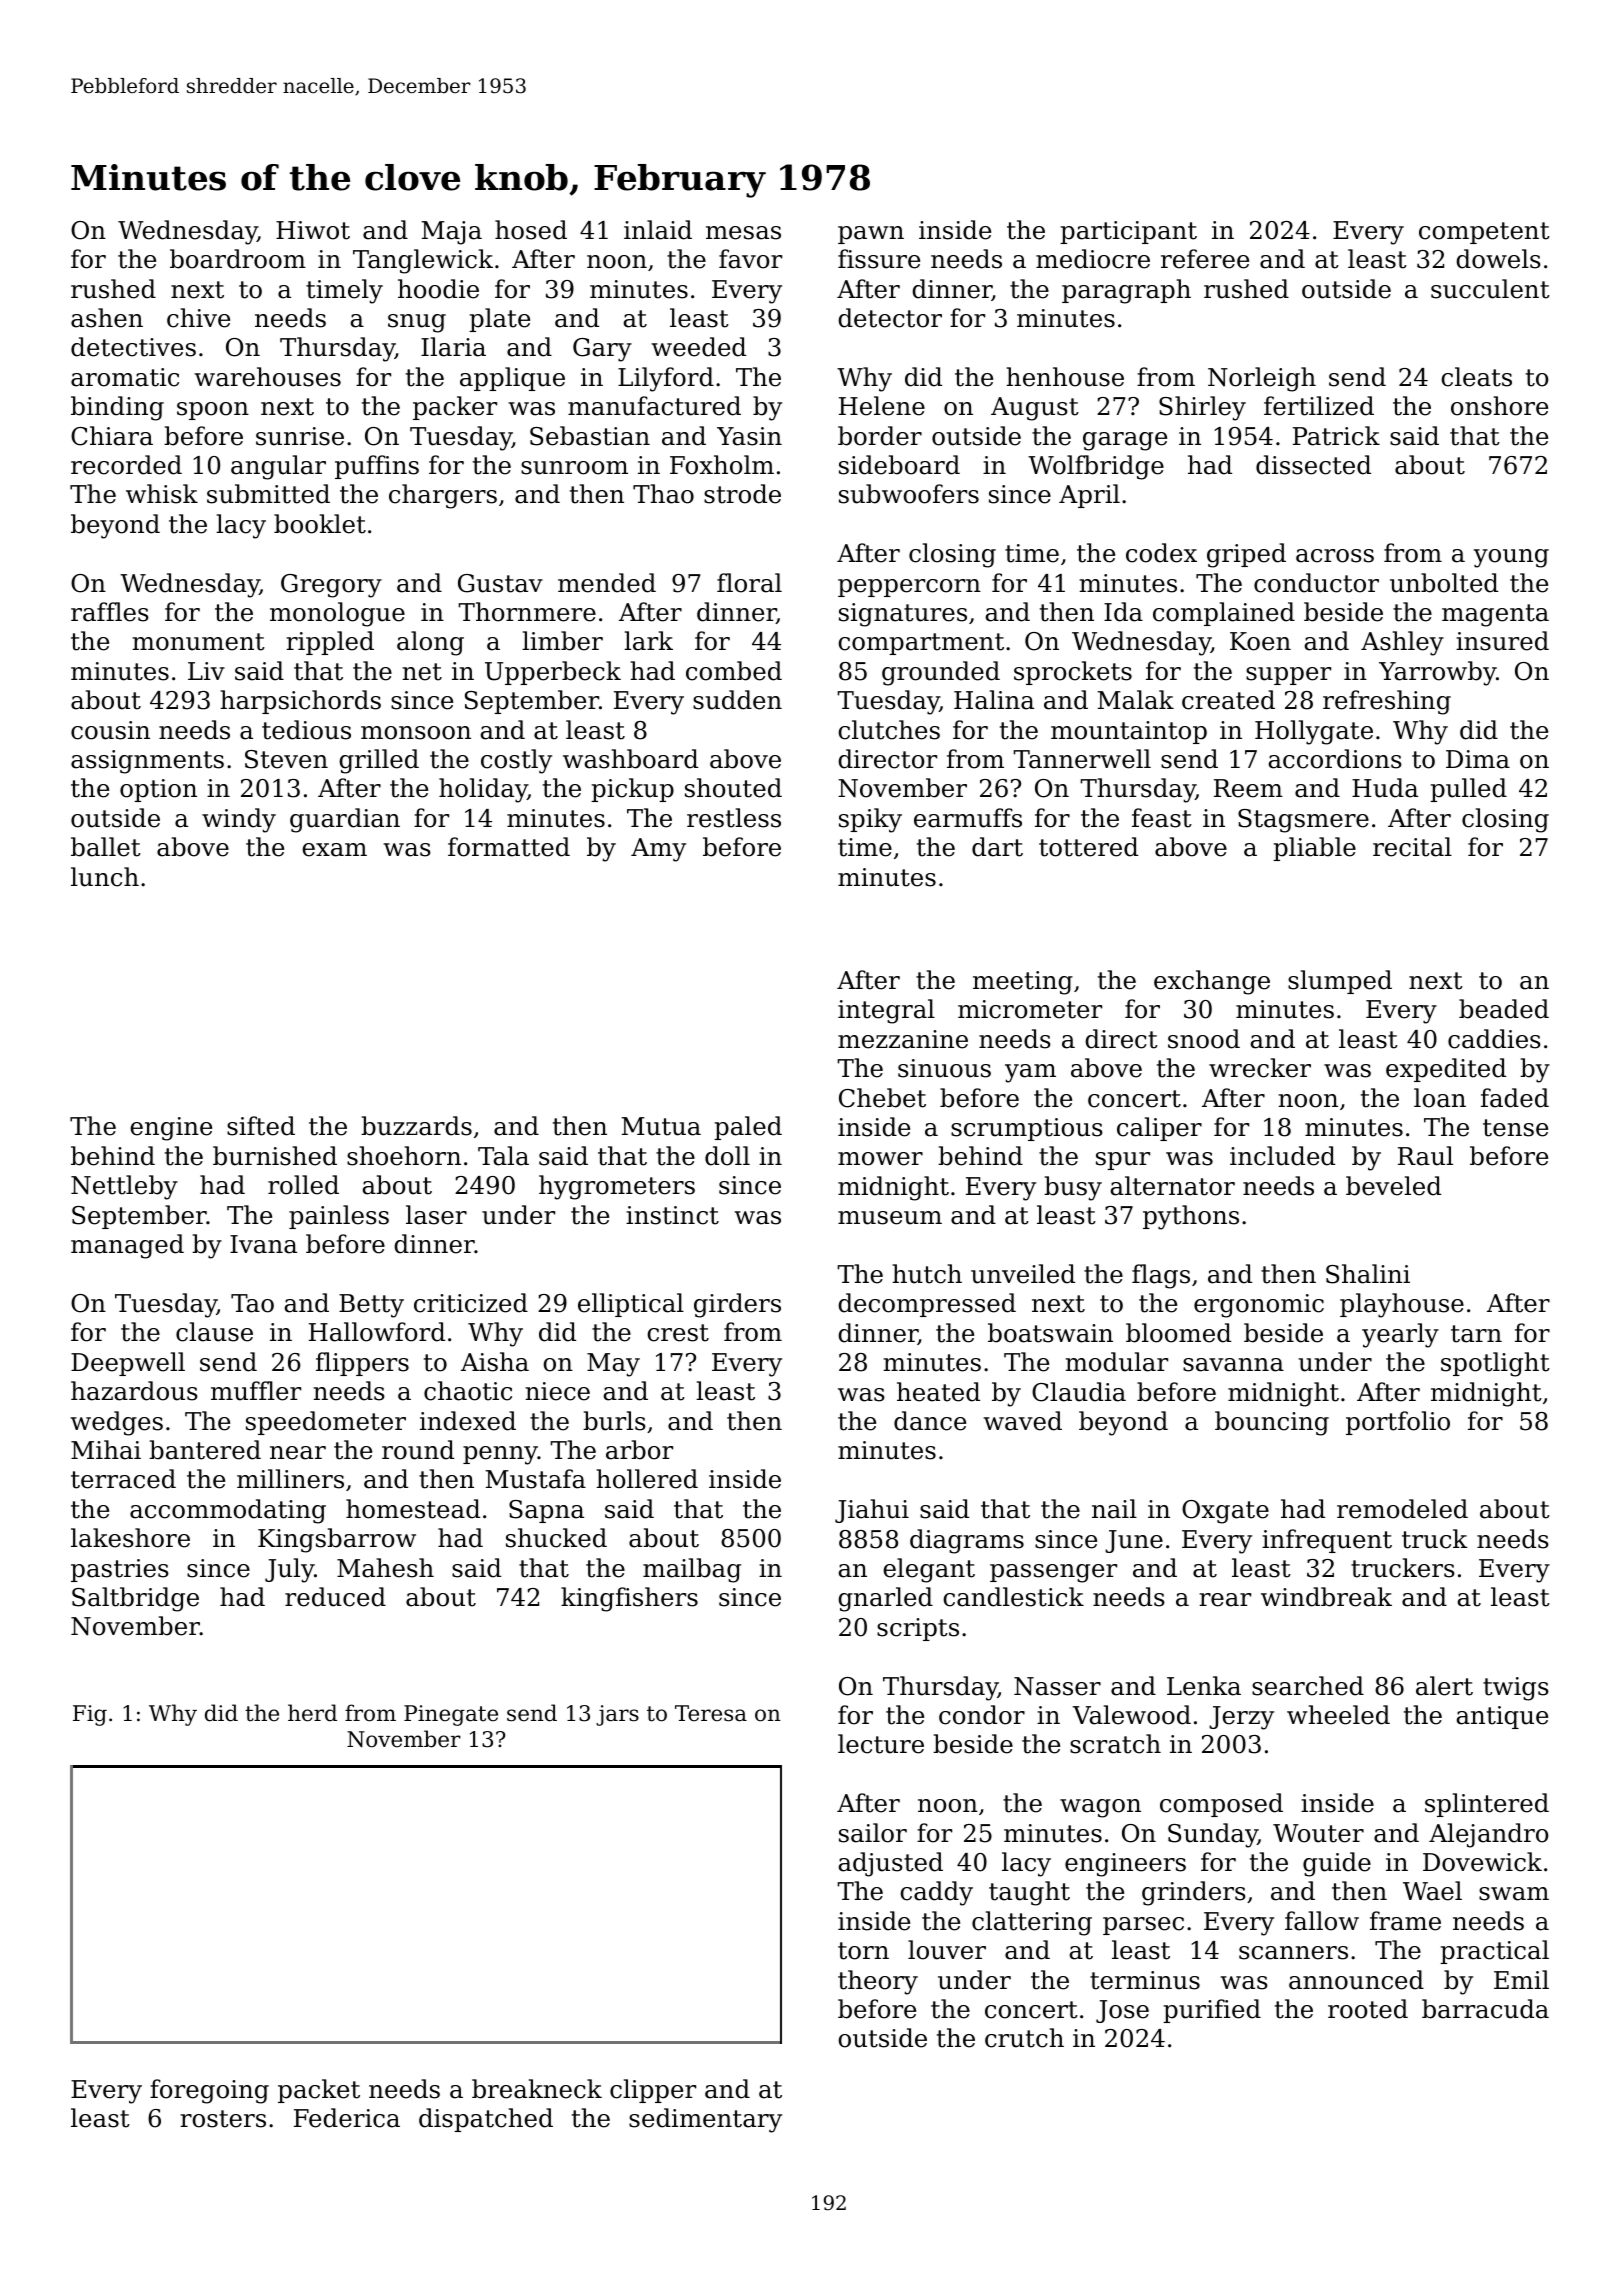 Image resolution: width=1620 pixels, height=2292 pixels. Describe the element at coordinates (1205, 259) in the page. I see `referee` at that location.
